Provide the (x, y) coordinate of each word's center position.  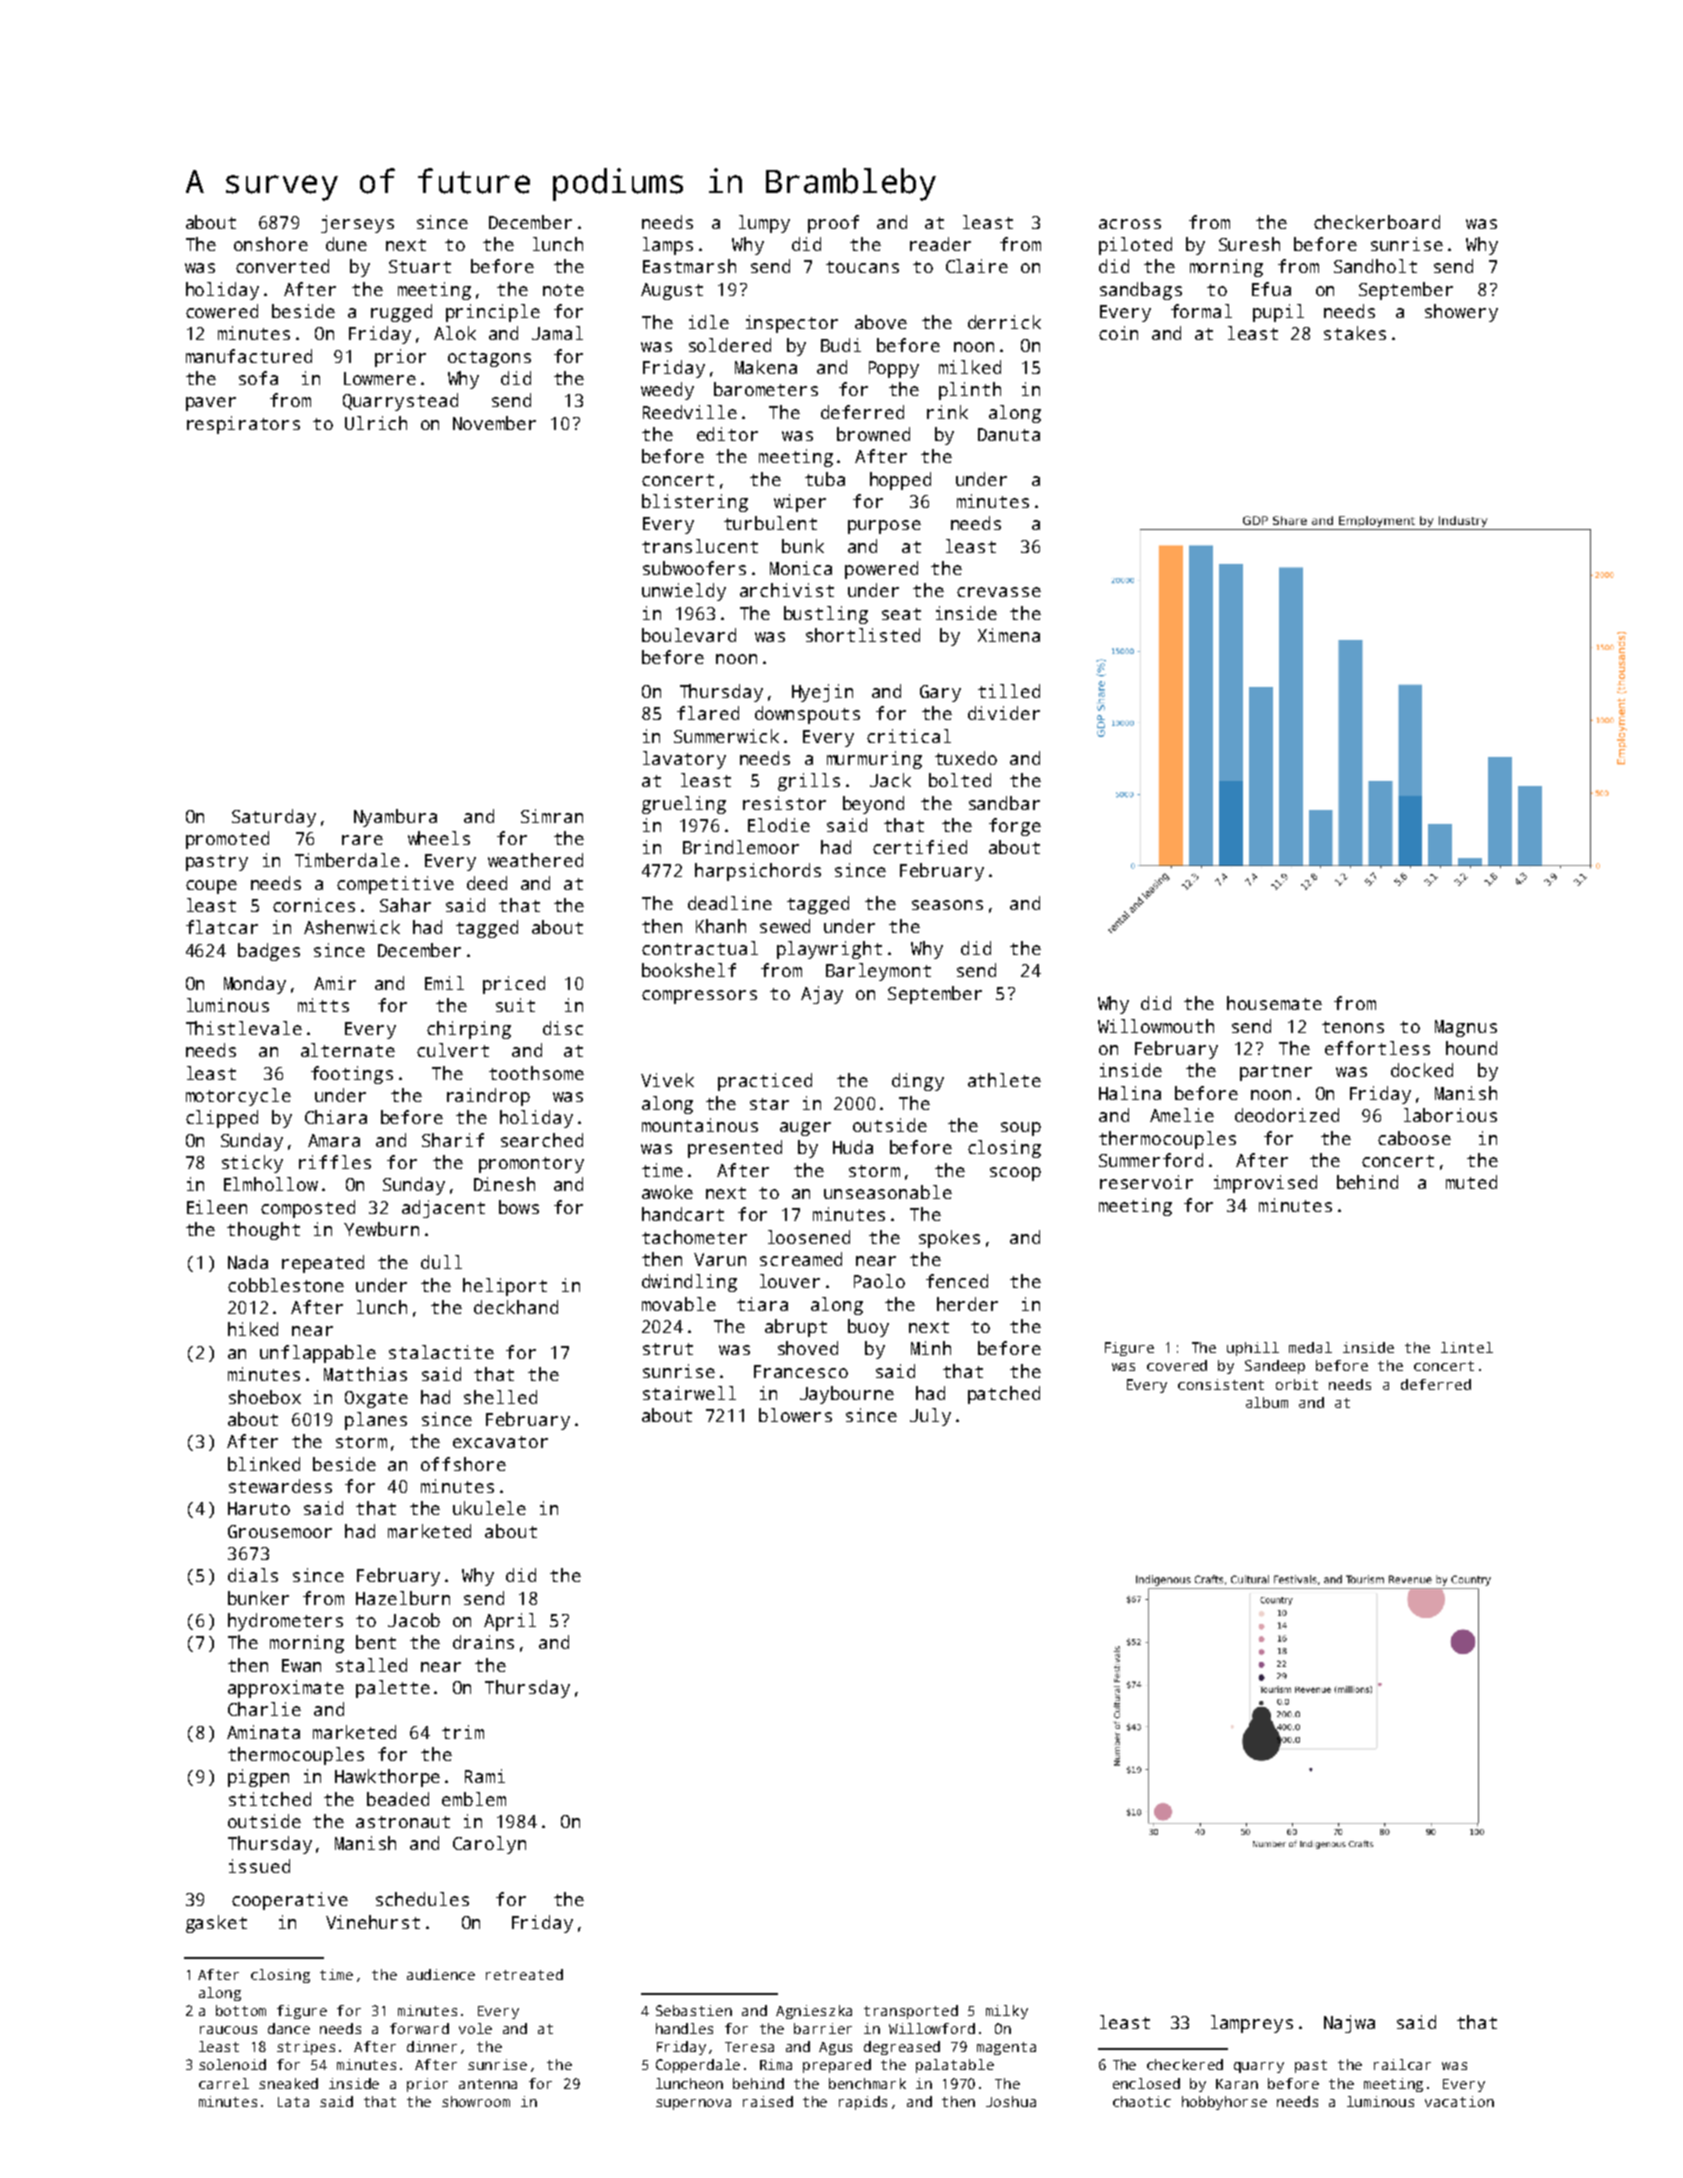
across (1130, 224)
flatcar (222, 927)
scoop (1015, 1174)
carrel (224, 2083)
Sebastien (694, 2010)
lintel (1467, 1347)
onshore (271, 244)
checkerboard (1377, 222)
